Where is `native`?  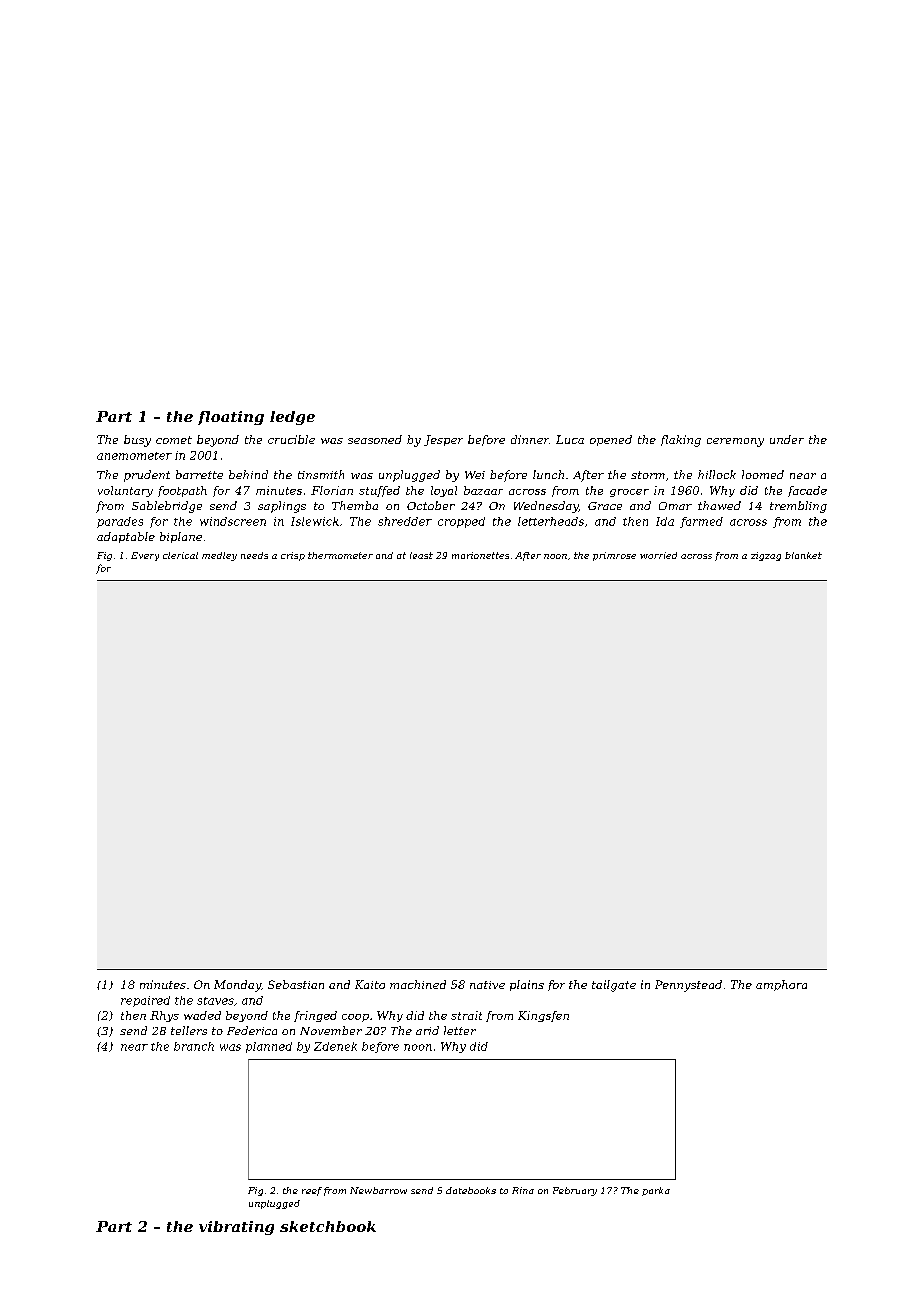
native is located at coordinates (487, 985).
